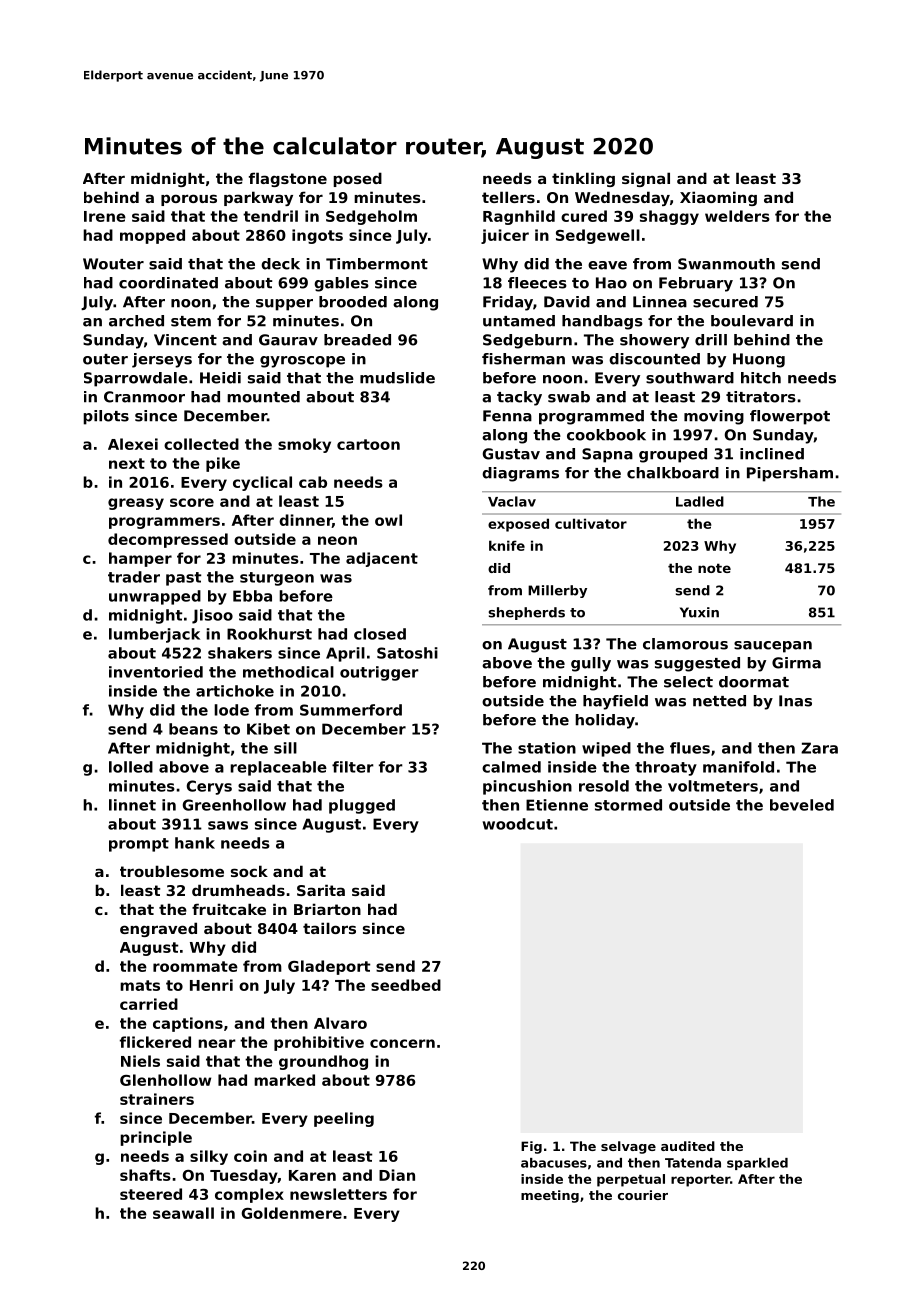 This page has height=1314, width=924. What do you see at coordinates (155, 597) in the page?
I see `unwrapped` at bounding box center [155, 597].
